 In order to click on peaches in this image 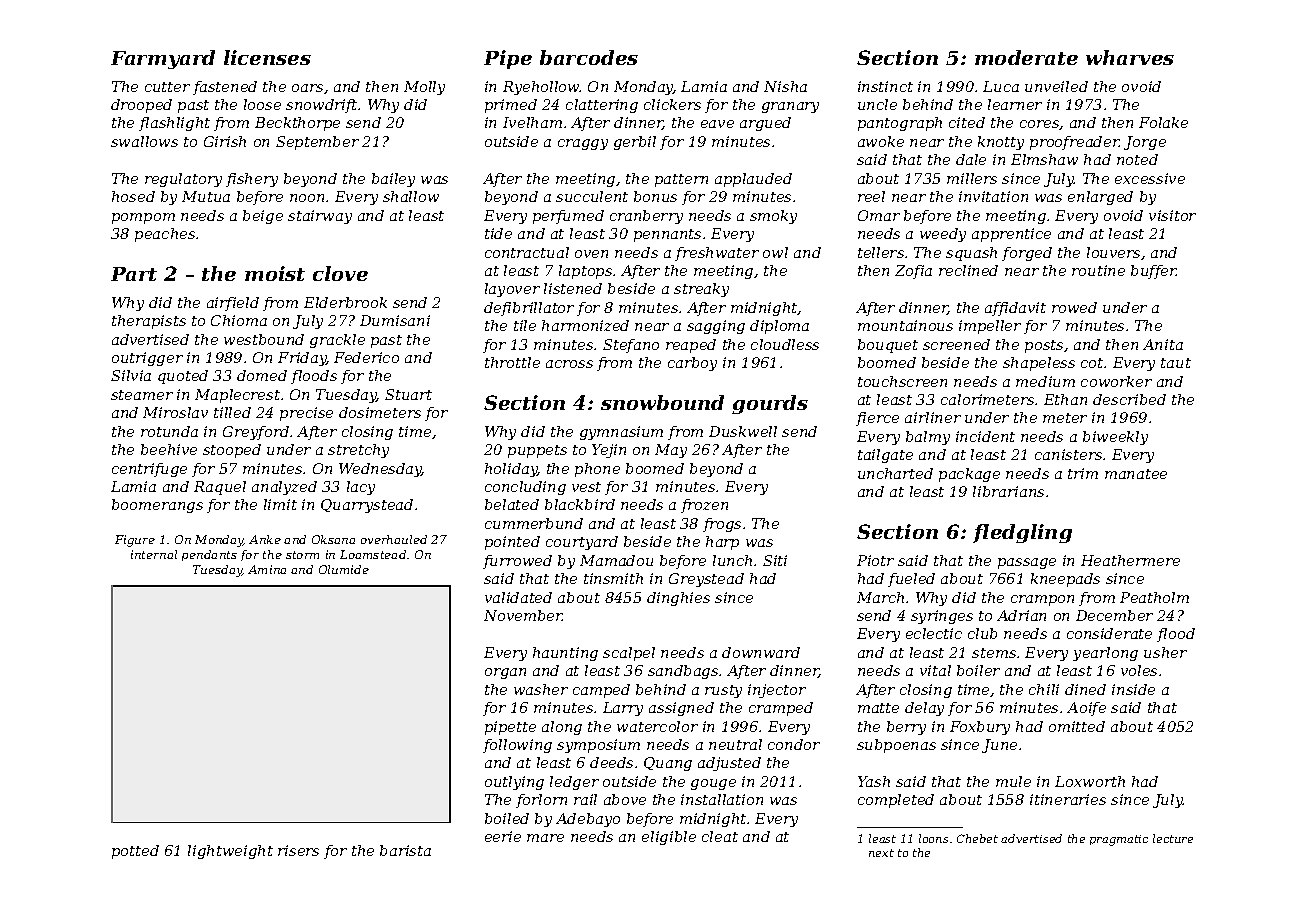, I will do `click(165, 235)`.
